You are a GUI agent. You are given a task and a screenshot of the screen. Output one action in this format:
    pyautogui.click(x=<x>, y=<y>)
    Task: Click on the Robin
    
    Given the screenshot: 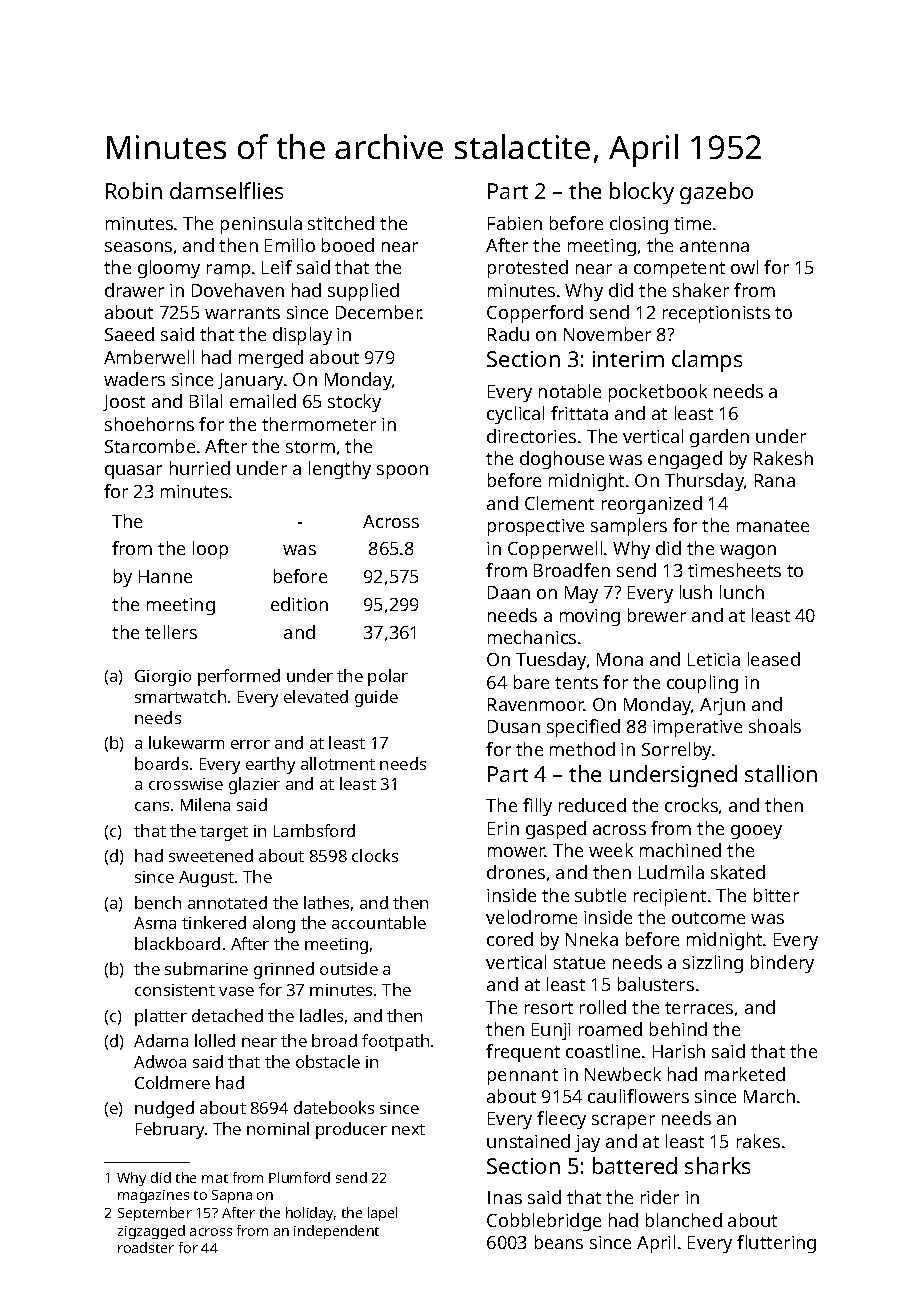 What is the action you would take?
    pyautogui.click(x=134, y=190)
